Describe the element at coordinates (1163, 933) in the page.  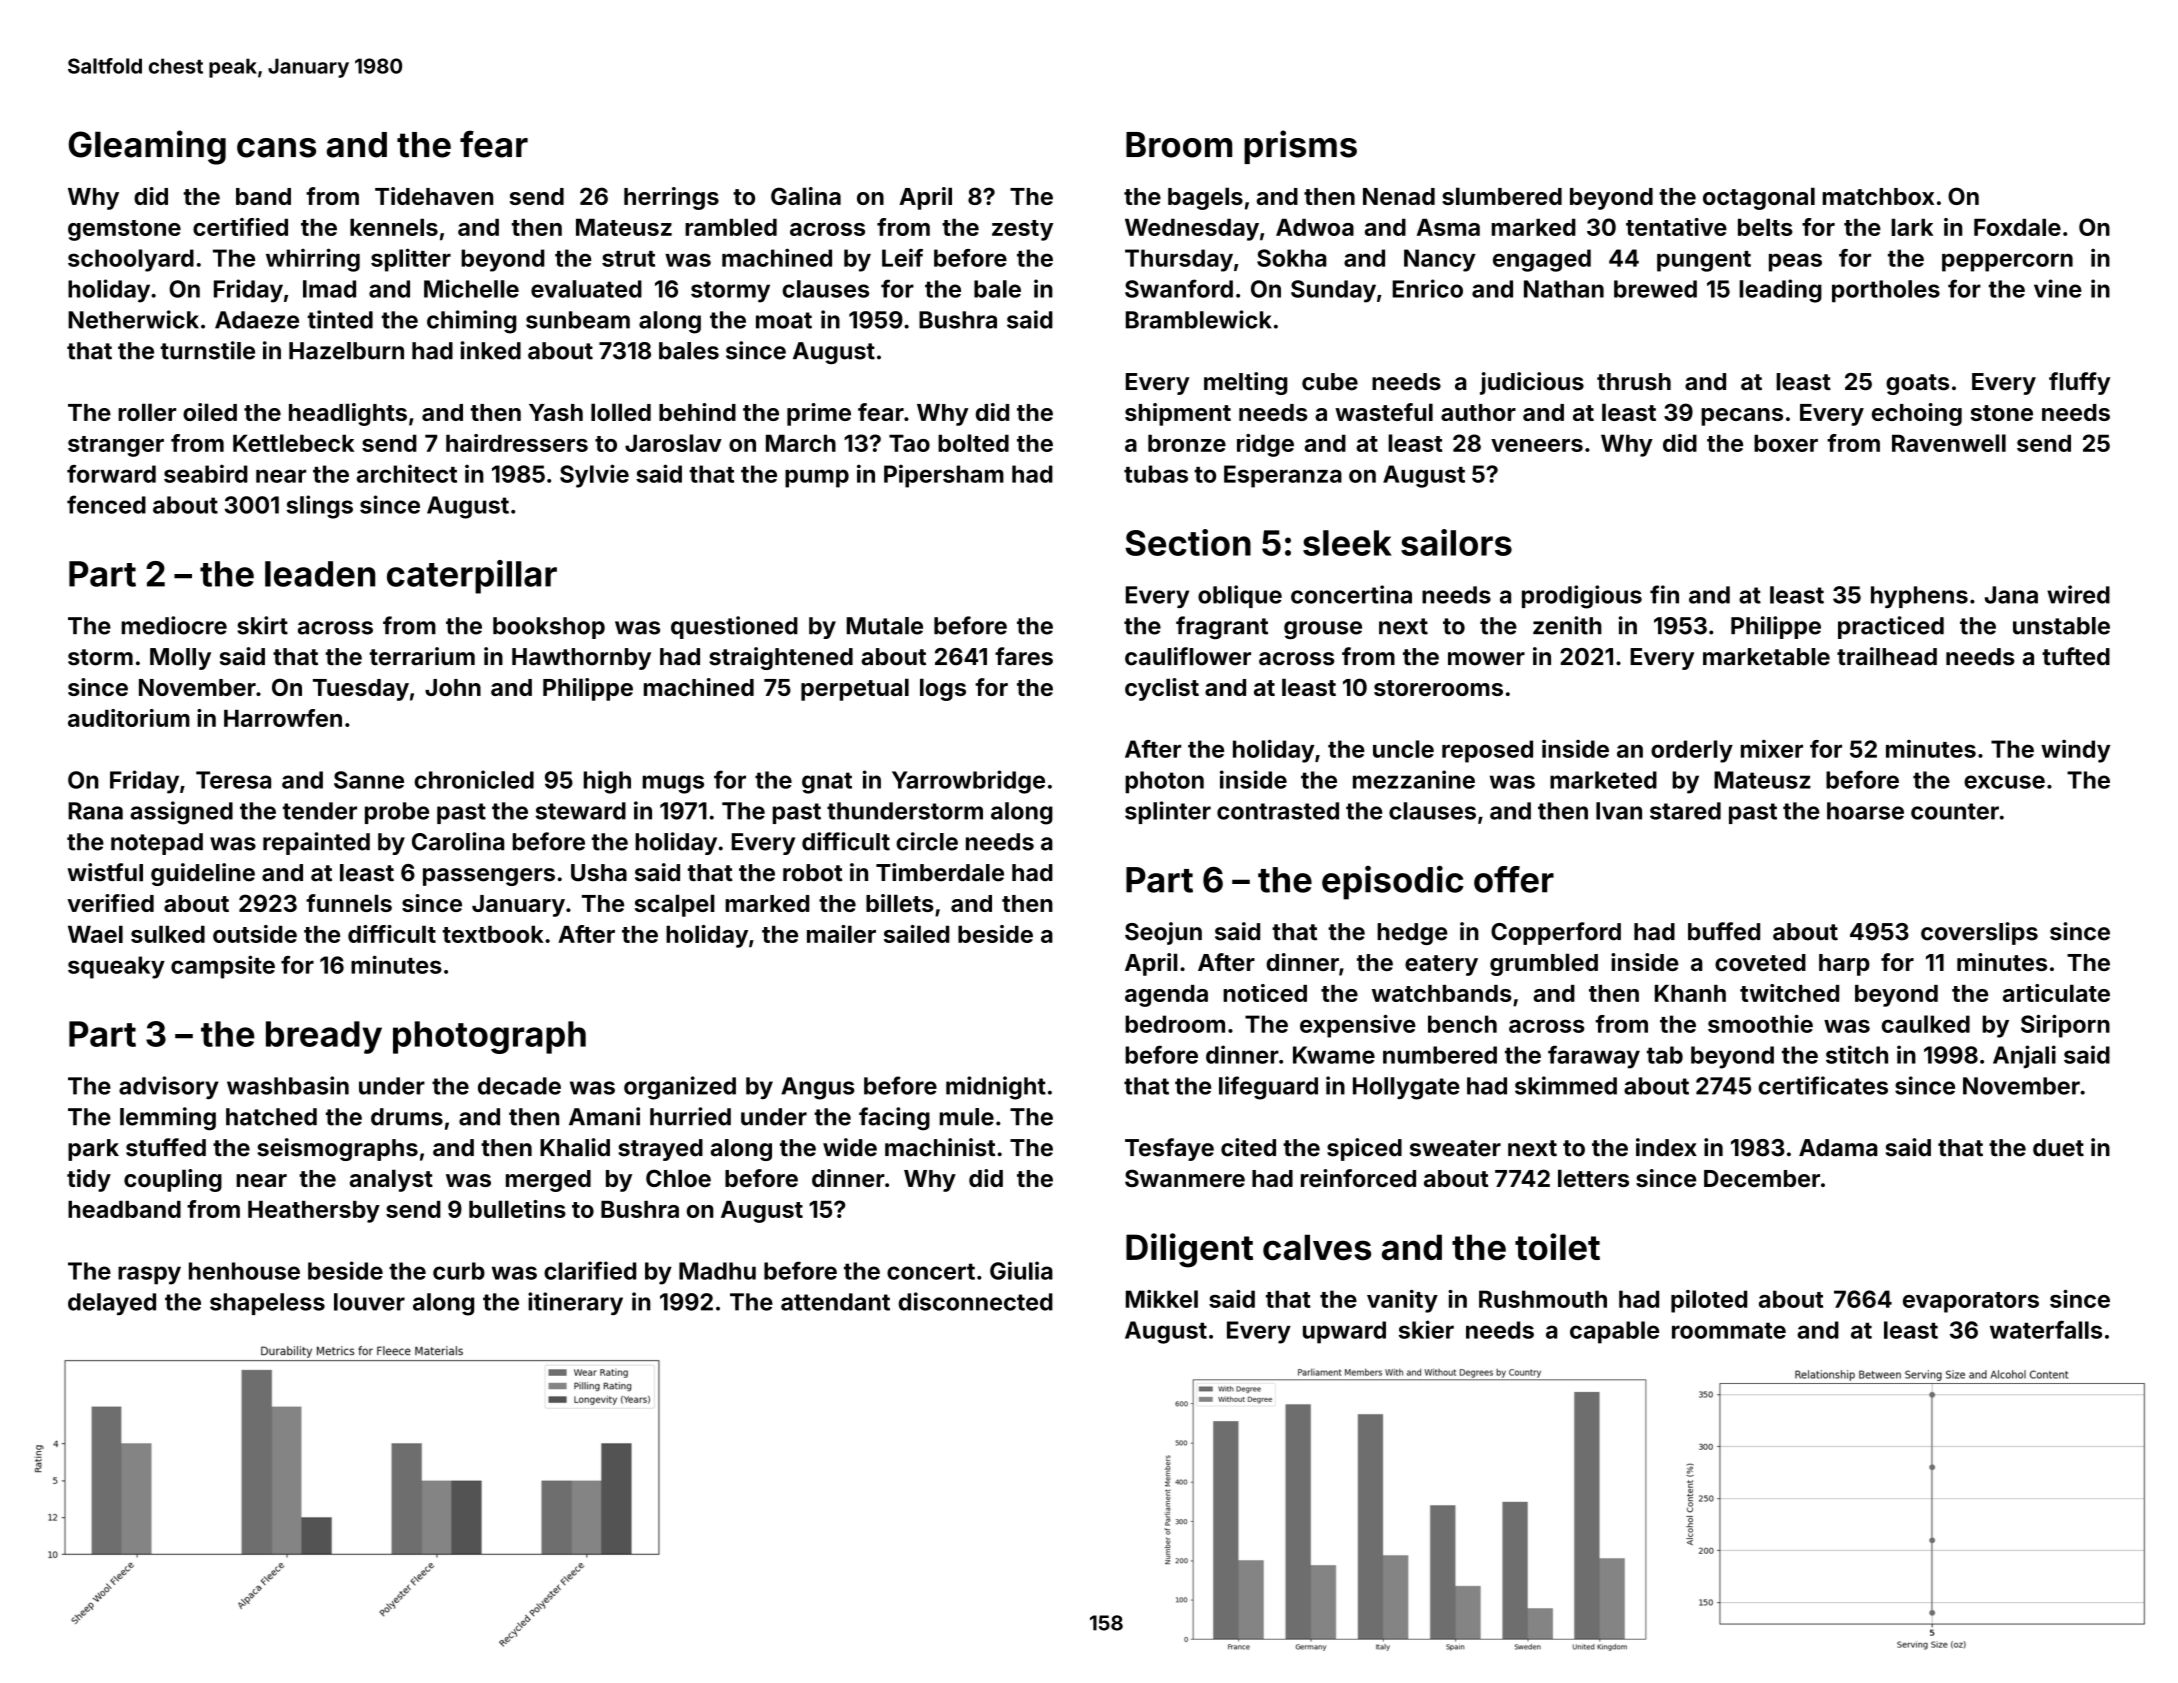
I see `Seojun` at that location.
